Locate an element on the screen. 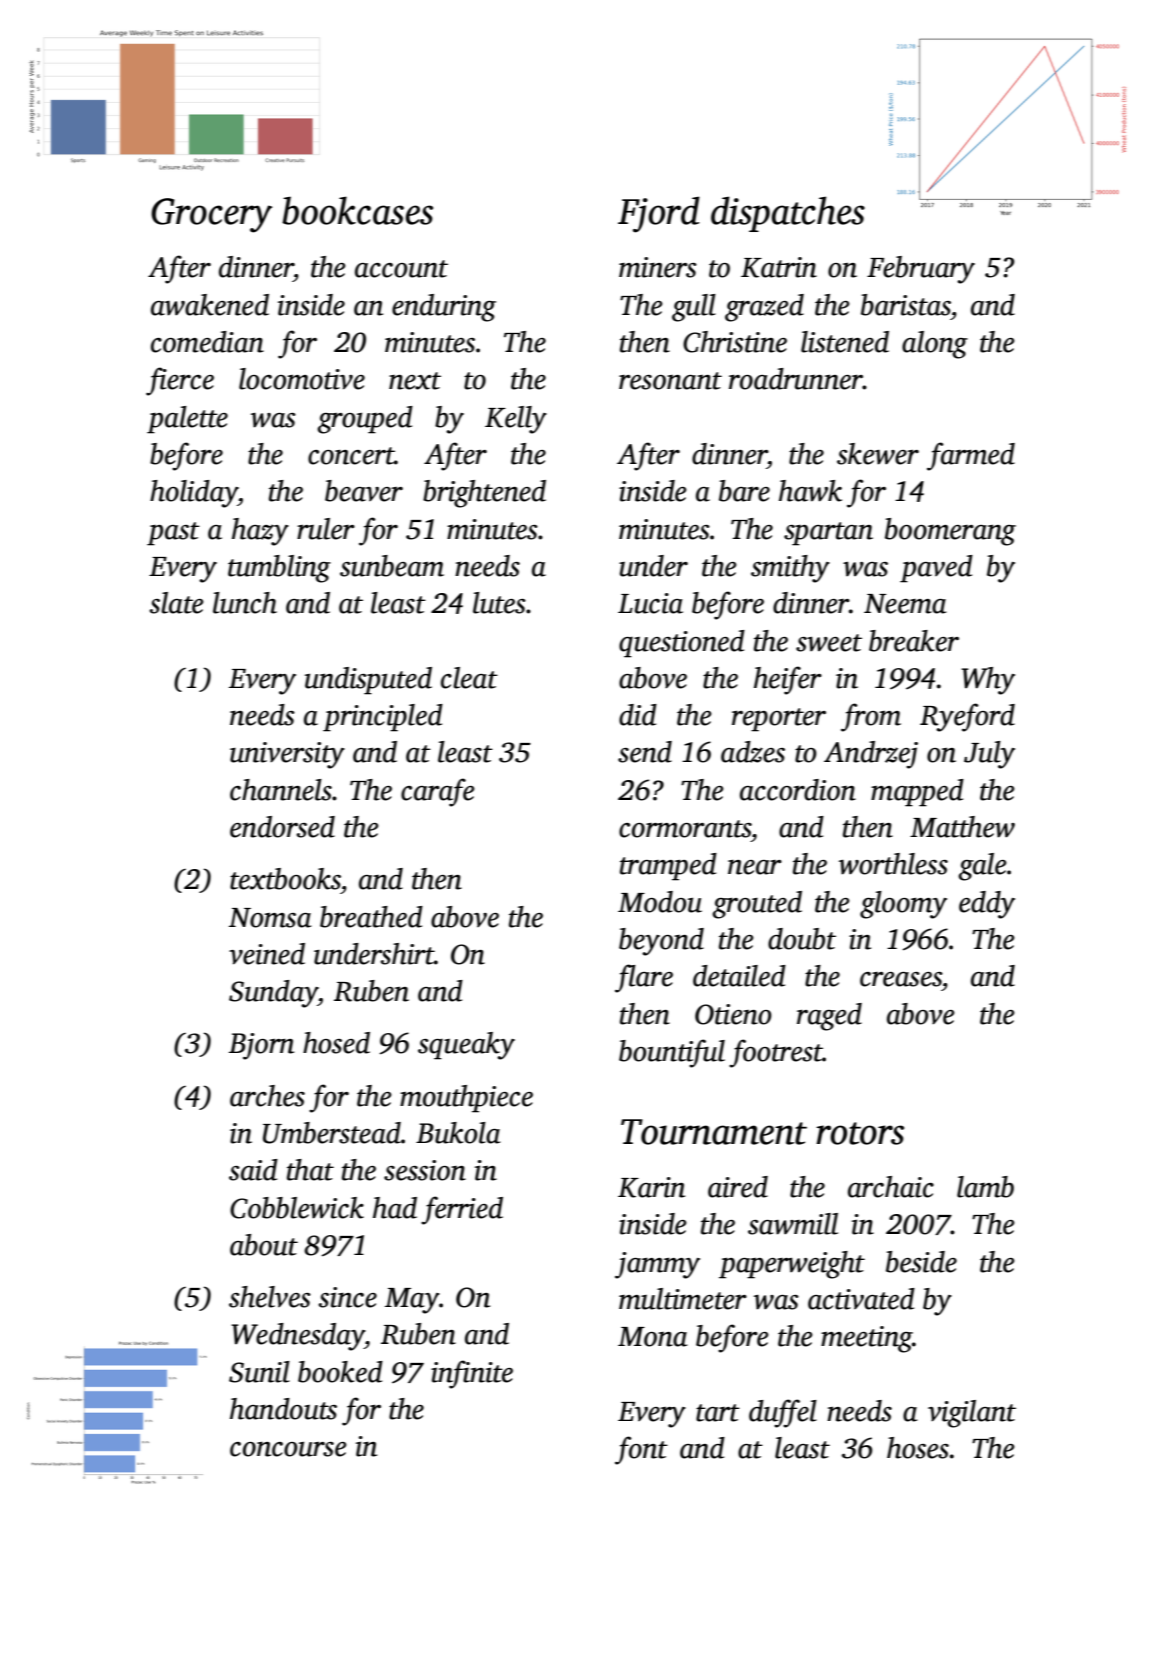 The width and height of the screenshot is (1165, 1654). smithy is located at coordinates (790, 569).
